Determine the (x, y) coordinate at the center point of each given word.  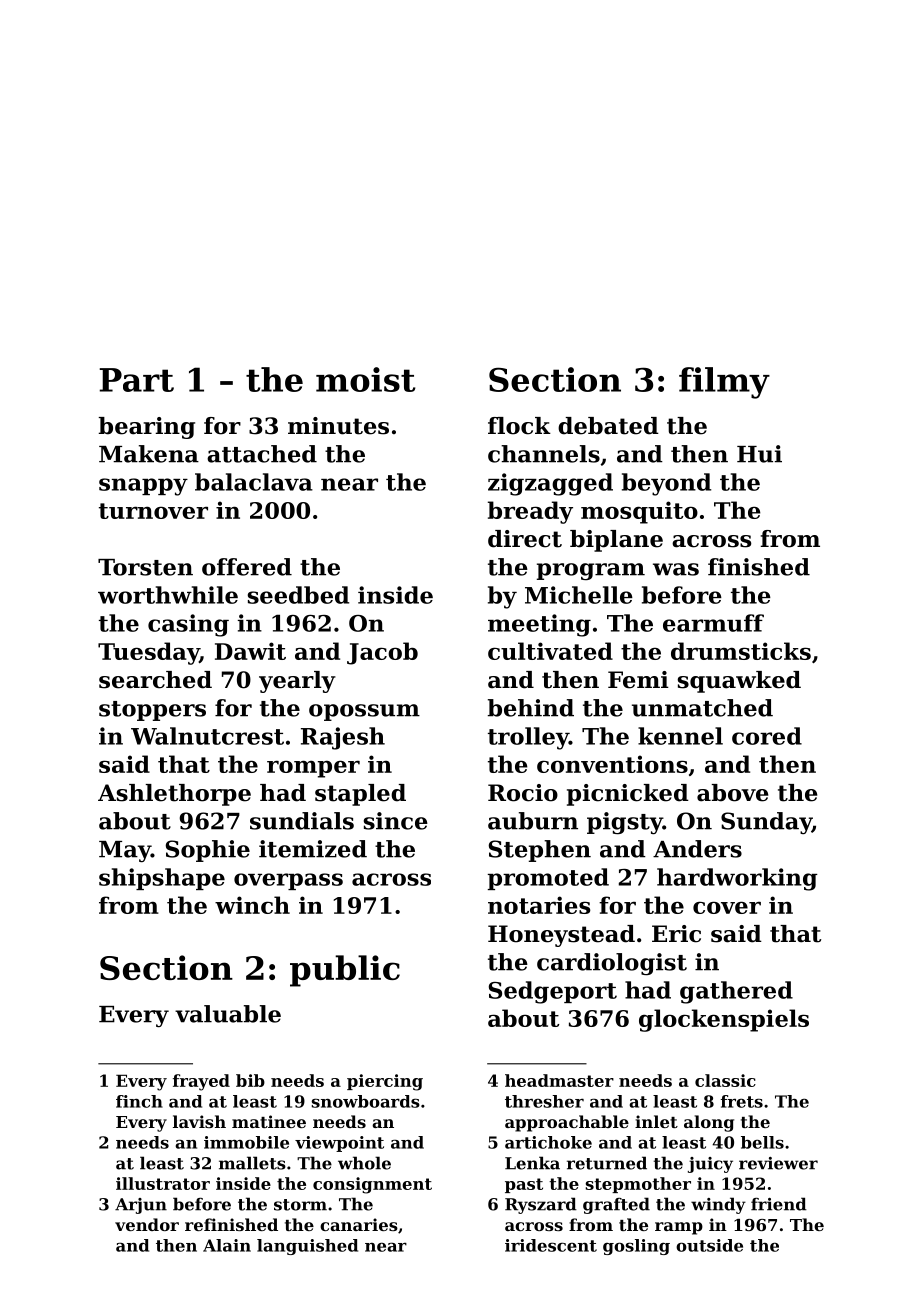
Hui (759, 454)
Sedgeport (553, 992)
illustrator (163, 1183)
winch (252, 905)
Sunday (766, 823)
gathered (736, 992)
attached (262, 454)
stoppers (152, 711)
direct (525, 539)
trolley (528, 738)
